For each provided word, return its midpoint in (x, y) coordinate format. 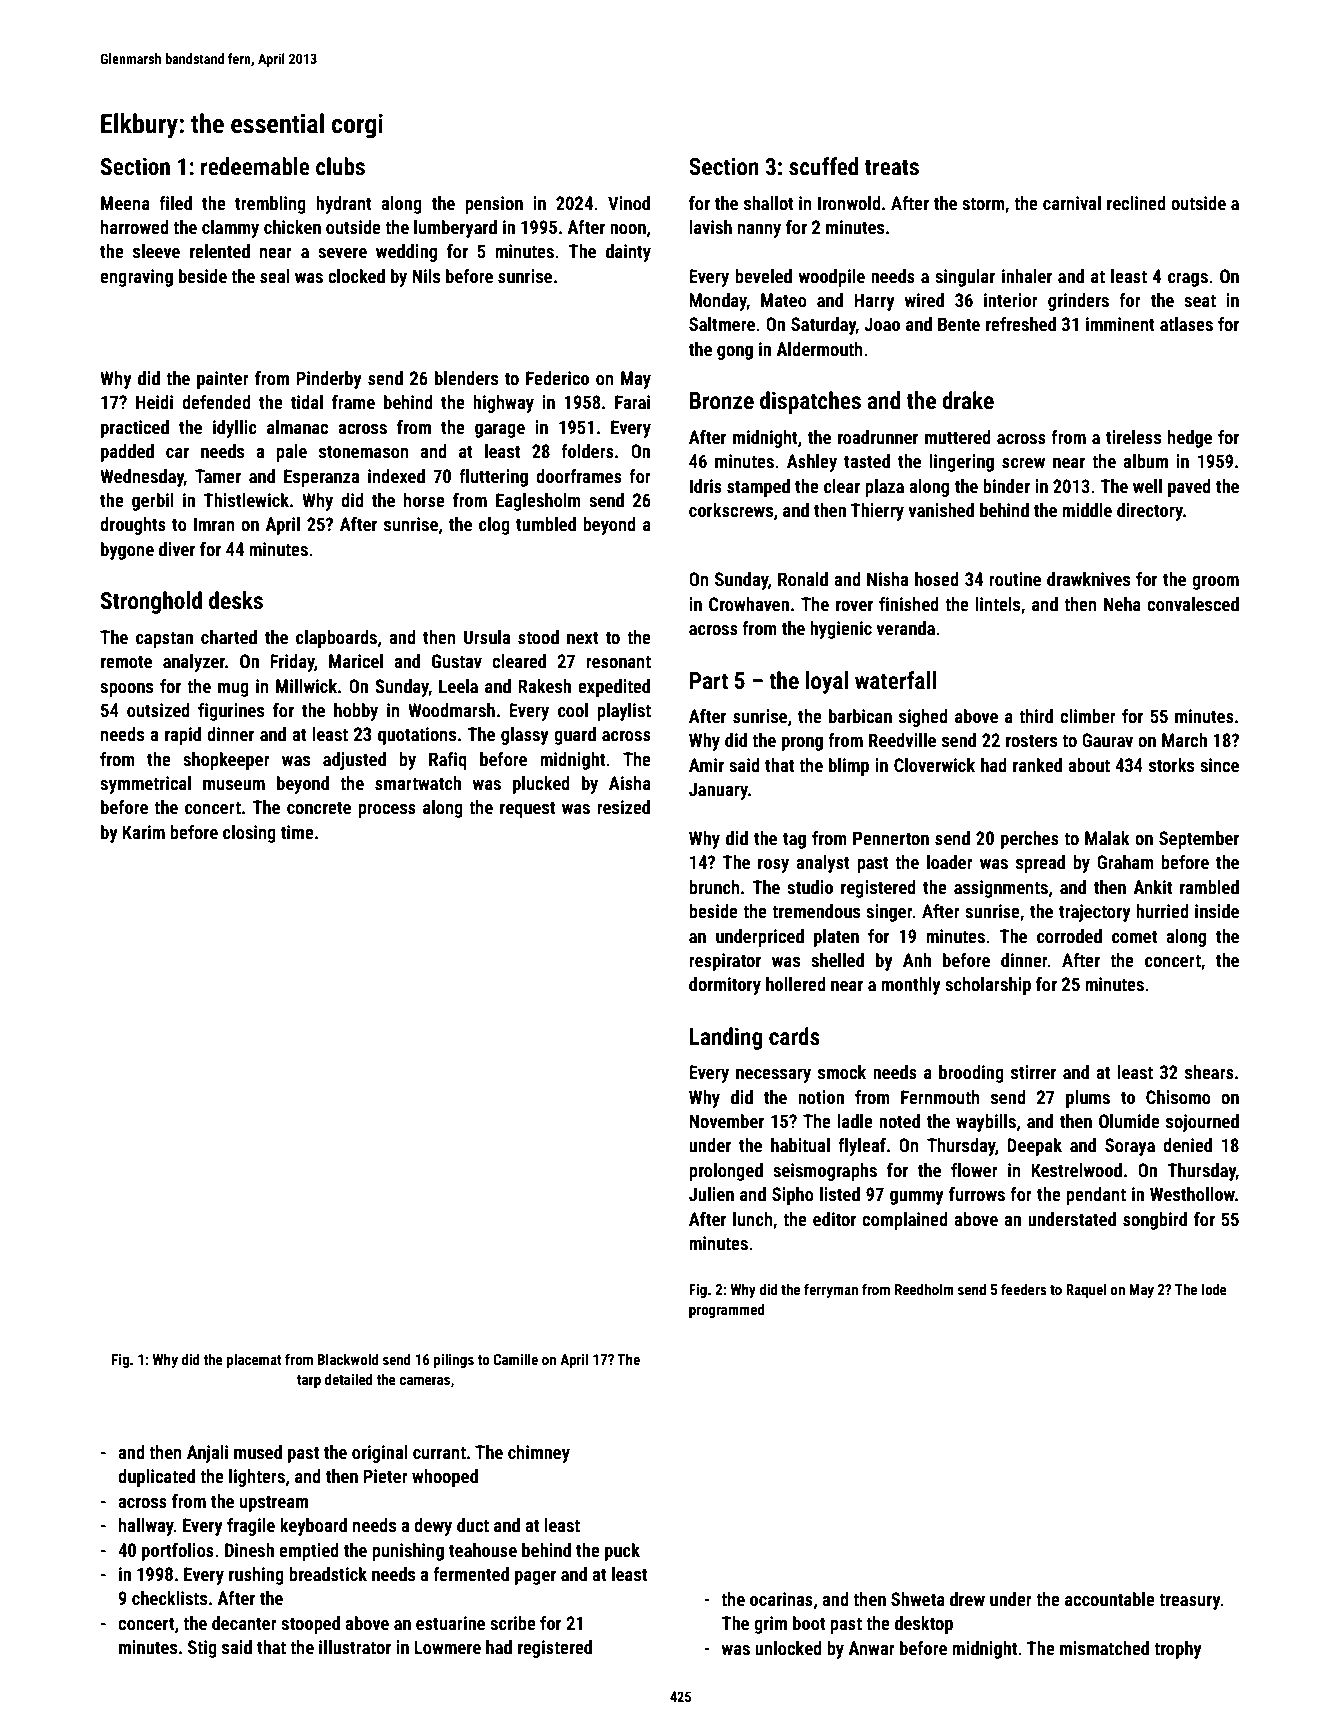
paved (1189, 488)
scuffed (823, 166)
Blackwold (348, 1359)
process (387, 811)
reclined (1136, 203)
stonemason (364, 451)
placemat (254, 1360)
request (527, 809)
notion (821, 1097)
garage (500, 431)
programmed (726, 1310)
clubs (340, 166)
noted (899, 1121)
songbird (1155, 1221)
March (1184, 740)
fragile (251, 1527)
